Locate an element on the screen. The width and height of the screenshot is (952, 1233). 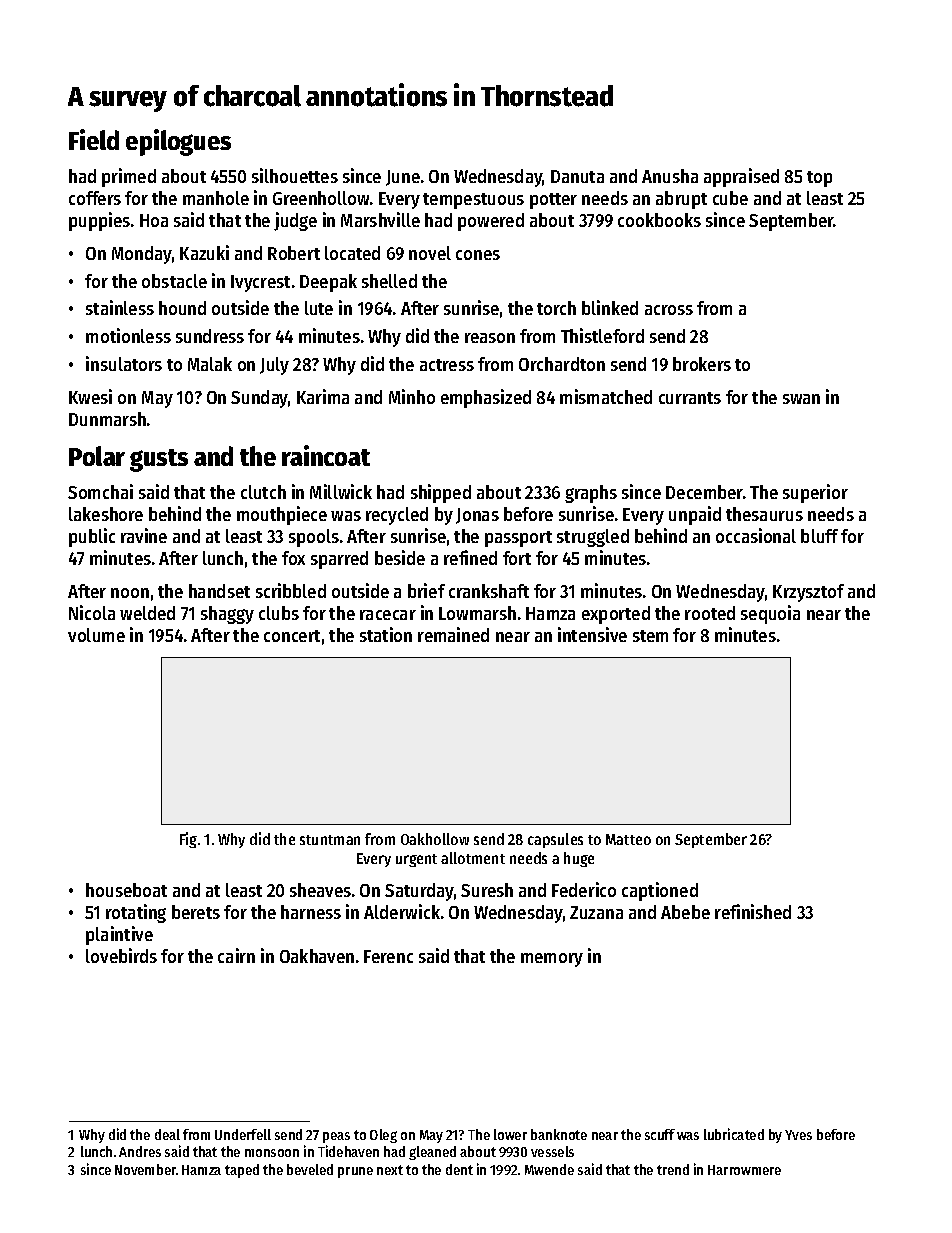
Anusha is located at coordinates (670, 176).
